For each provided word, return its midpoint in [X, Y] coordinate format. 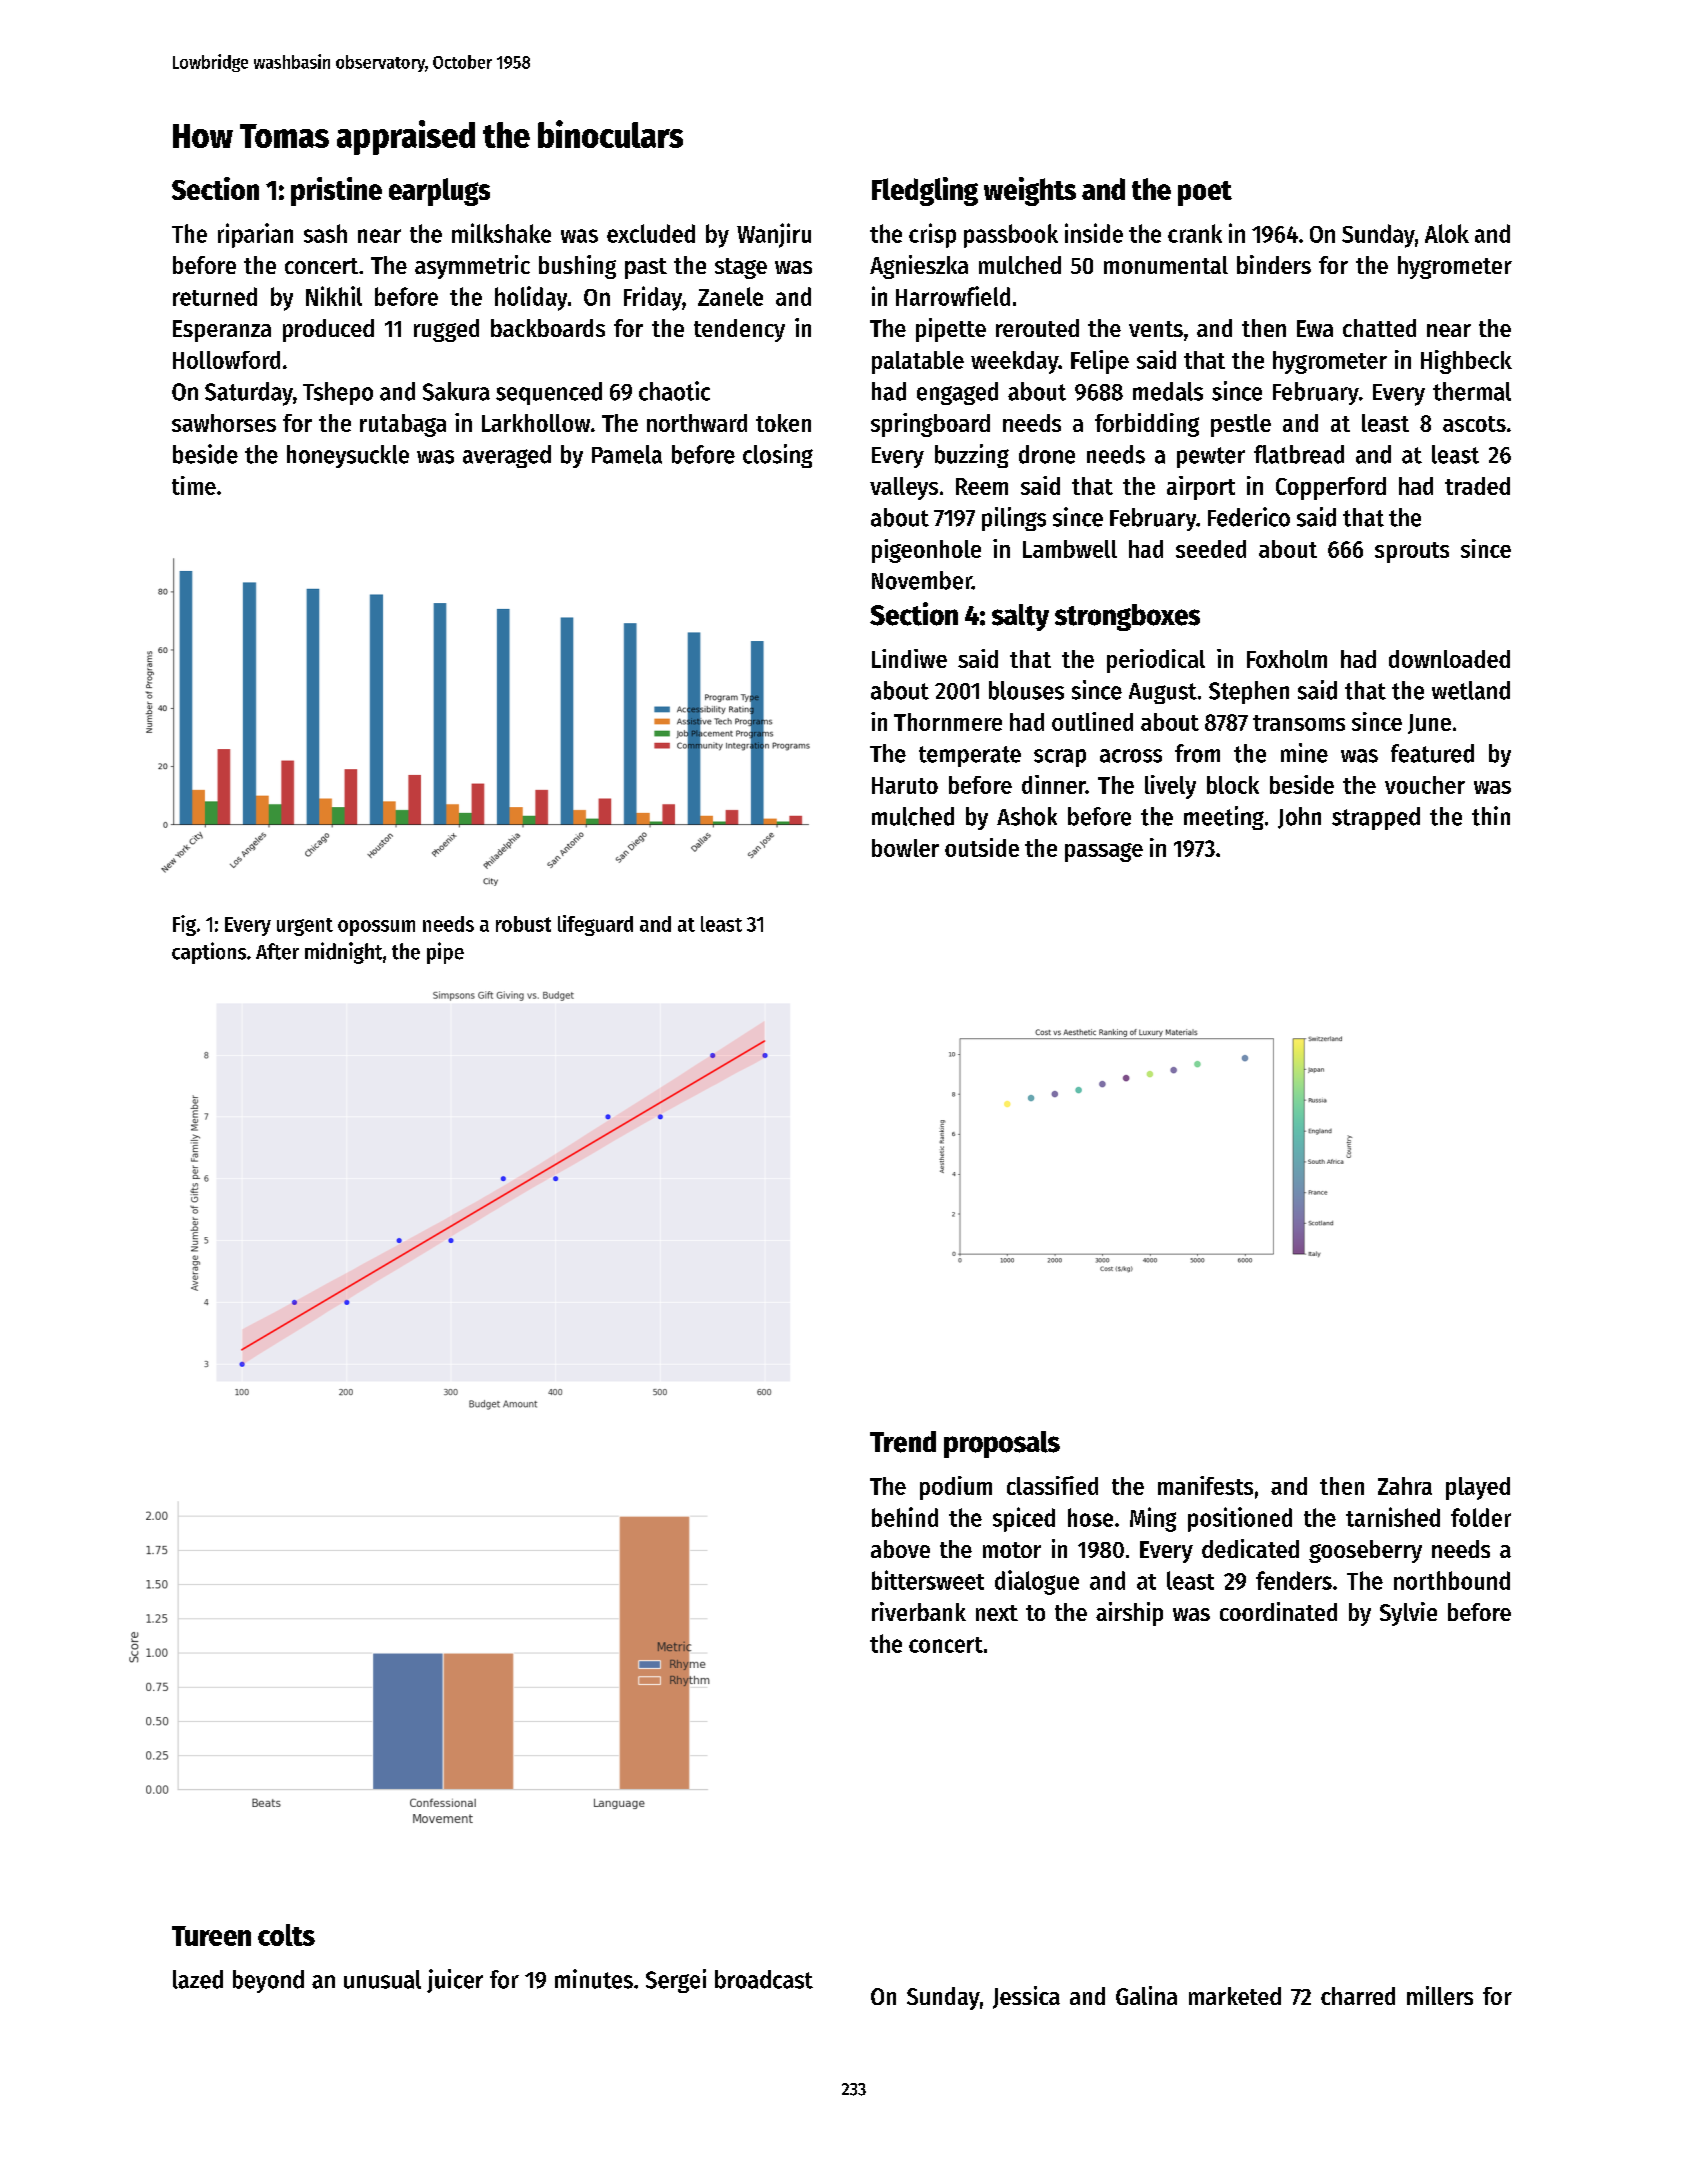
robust [523, 924]
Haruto [905, 785]
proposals [1002, 1444]
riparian [255, 235]
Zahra [1405, 1486]
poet [1205, 193]
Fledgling [925, 191]
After [277, 951]
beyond [268, 1981]
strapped [1376, 818]
